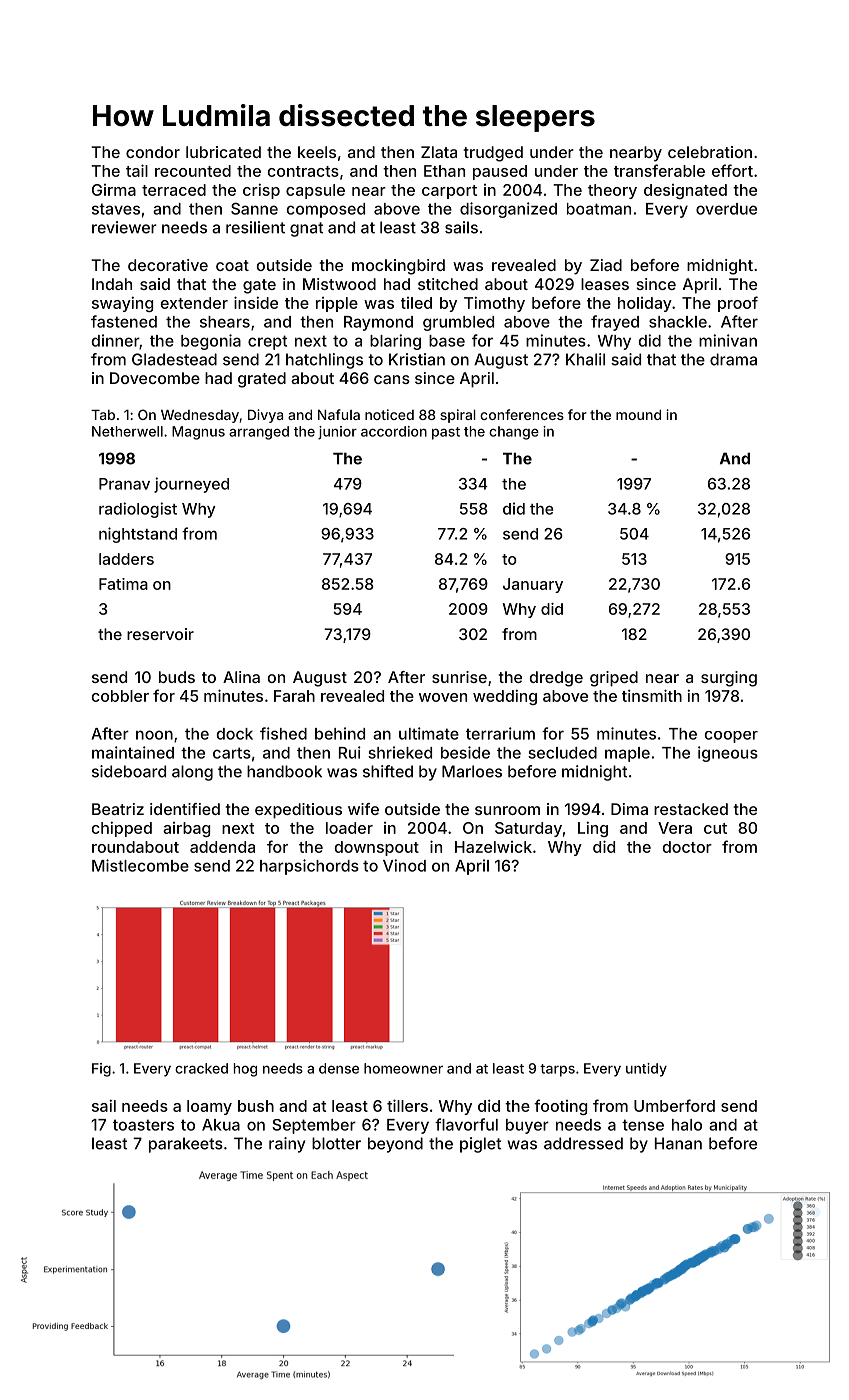 Image resolution: width=849 pixels, height=1400 pixels. I want to click on surging, so click(729, 679).
